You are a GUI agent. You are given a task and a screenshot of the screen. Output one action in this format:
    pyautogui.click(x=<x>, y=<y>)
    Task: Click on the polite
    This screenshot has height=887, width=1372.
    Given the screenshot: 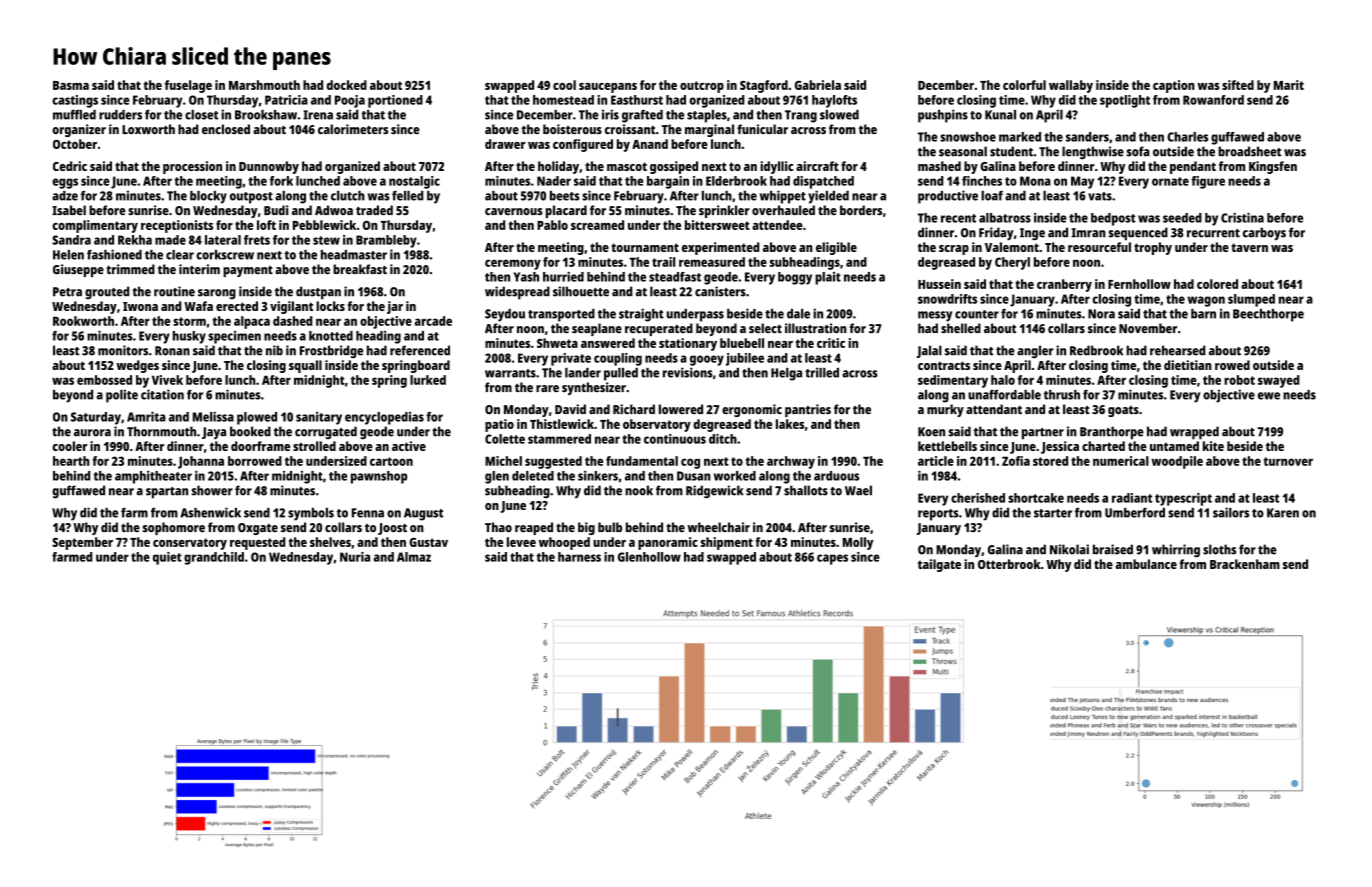 What is the action you would take?
    pyautogui.click(x=122, y=396)
